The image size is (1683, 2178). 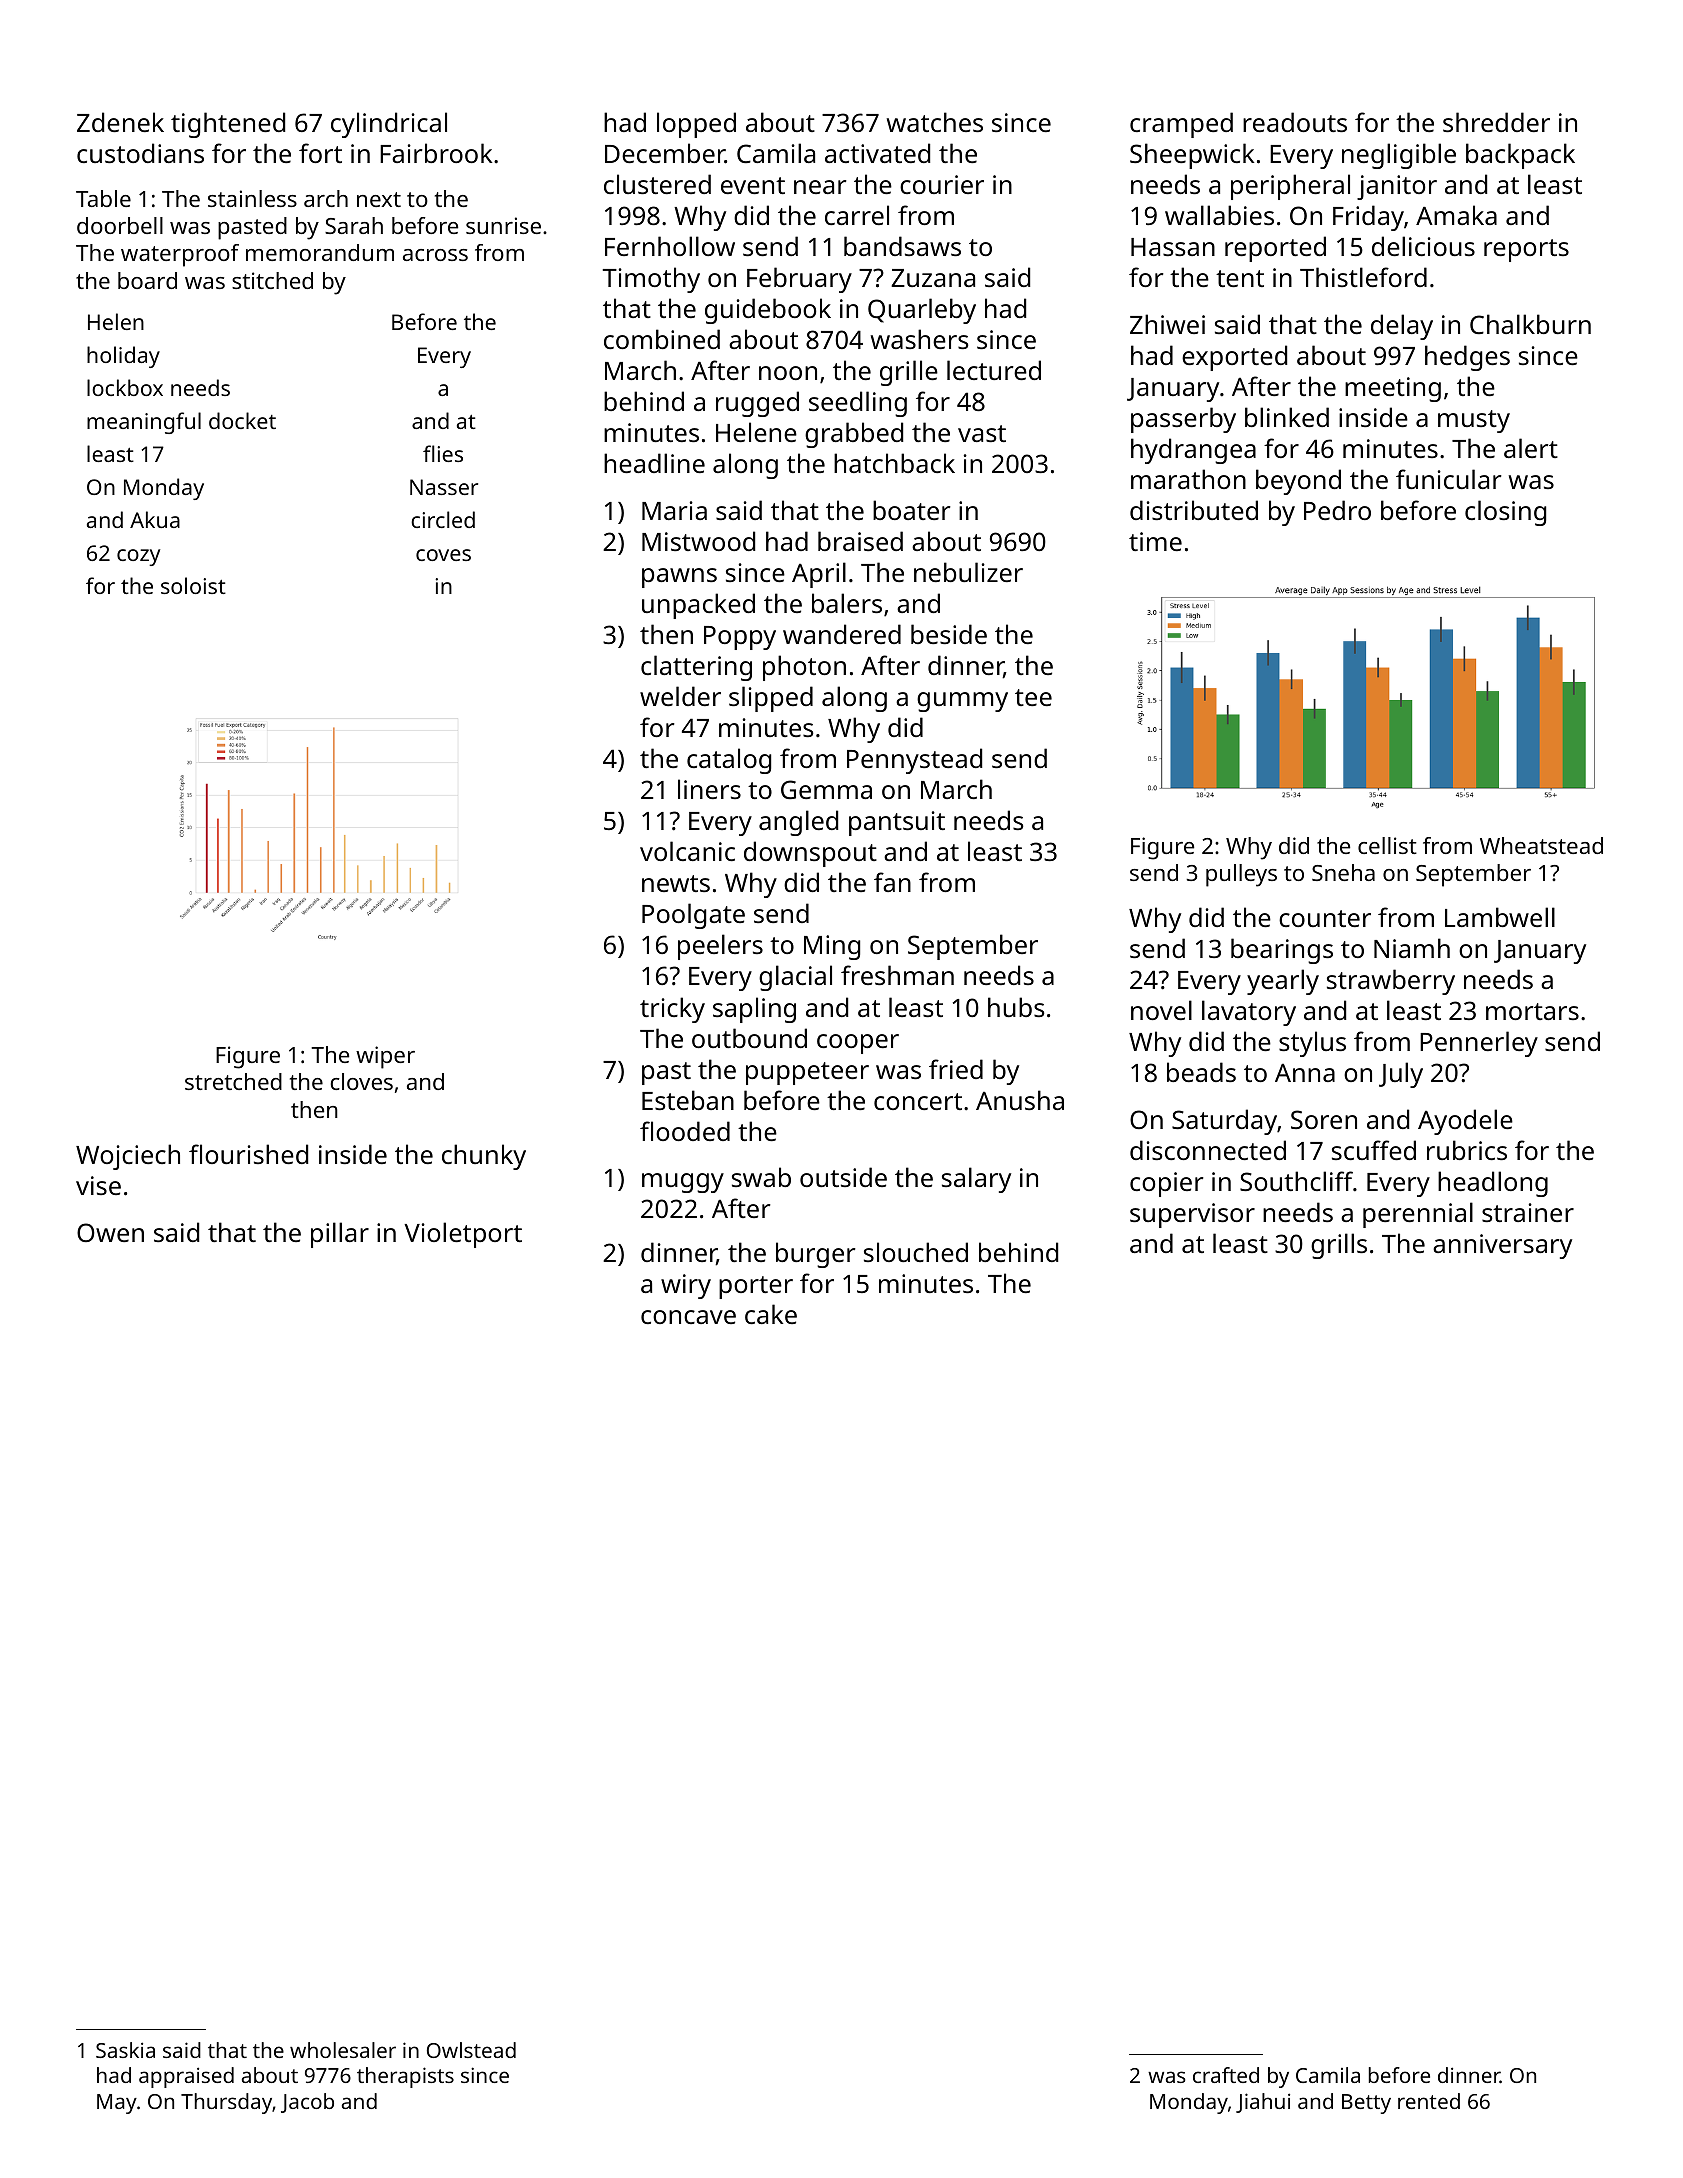 I want to click on Owlstead, so click(x=471, y=2050).
